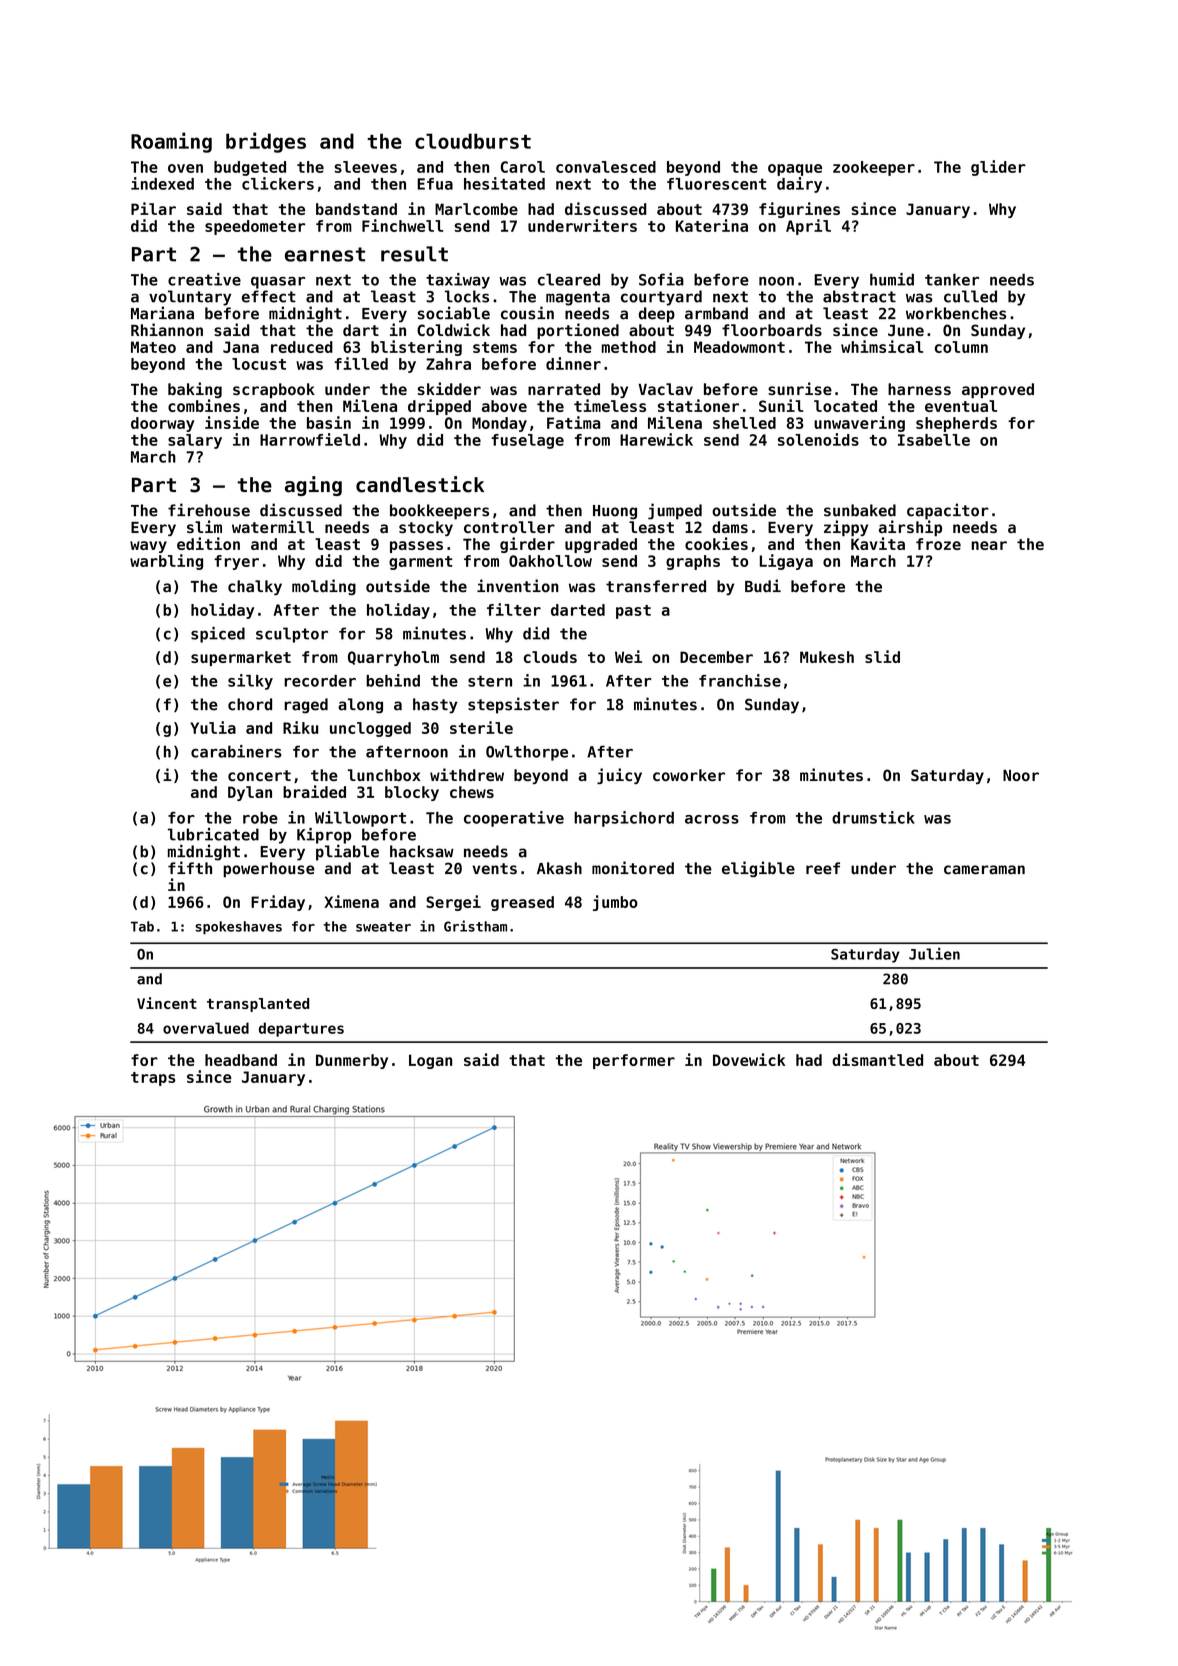 This screenshot has height=1666, width=1178. What do you see at coordinates (473, 141) in the screenshot?
I see `cloudburst` at bounding box center [473, 141].
